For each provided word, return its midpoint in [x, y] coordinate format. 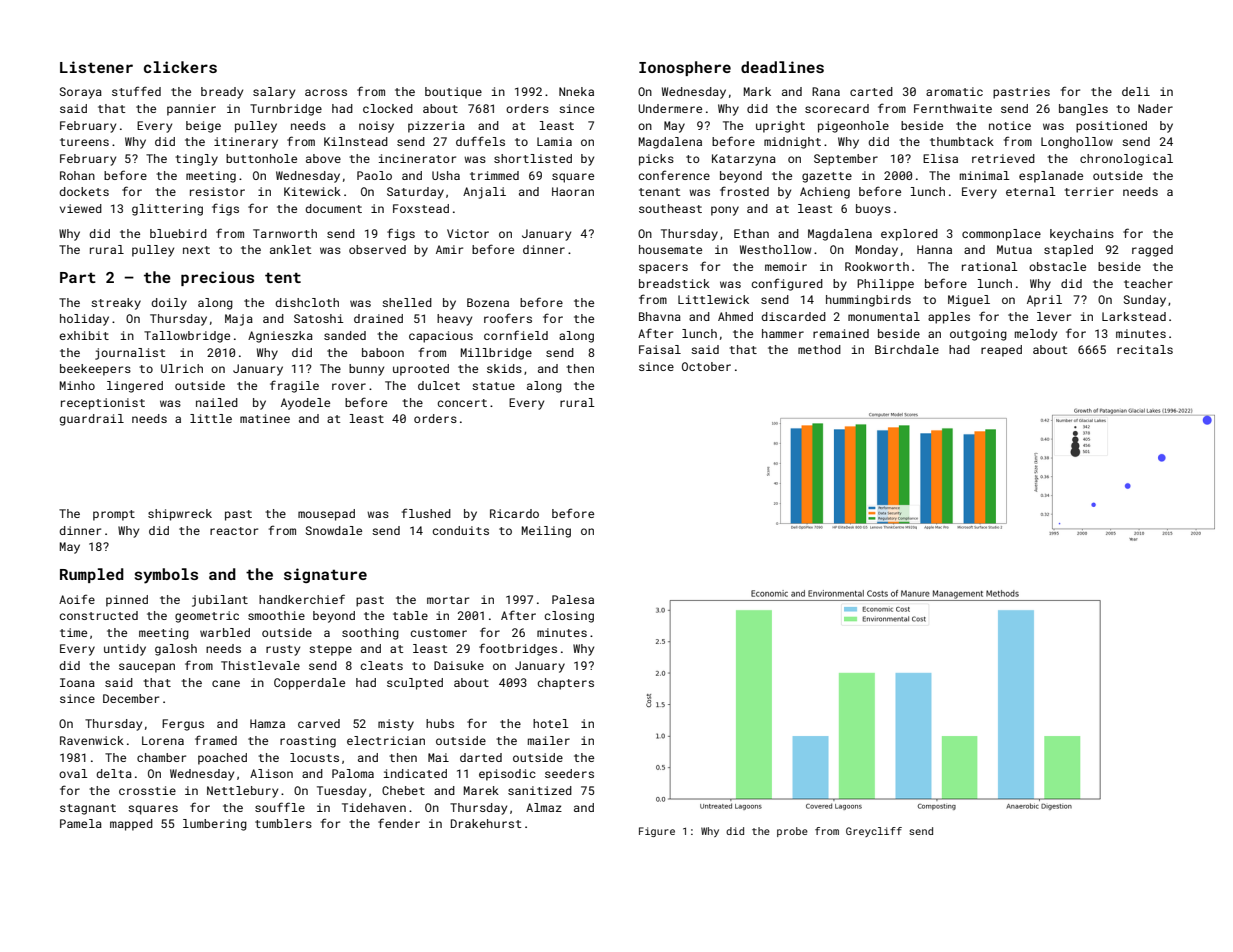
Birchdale [907, 349]
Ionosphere [685, 68]
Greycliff [874, 832]
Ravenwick [92, 740]
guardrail [91, 420]
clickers [180, 67]
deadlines [782, 67]
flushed [426, 513]
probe [792, 832]
